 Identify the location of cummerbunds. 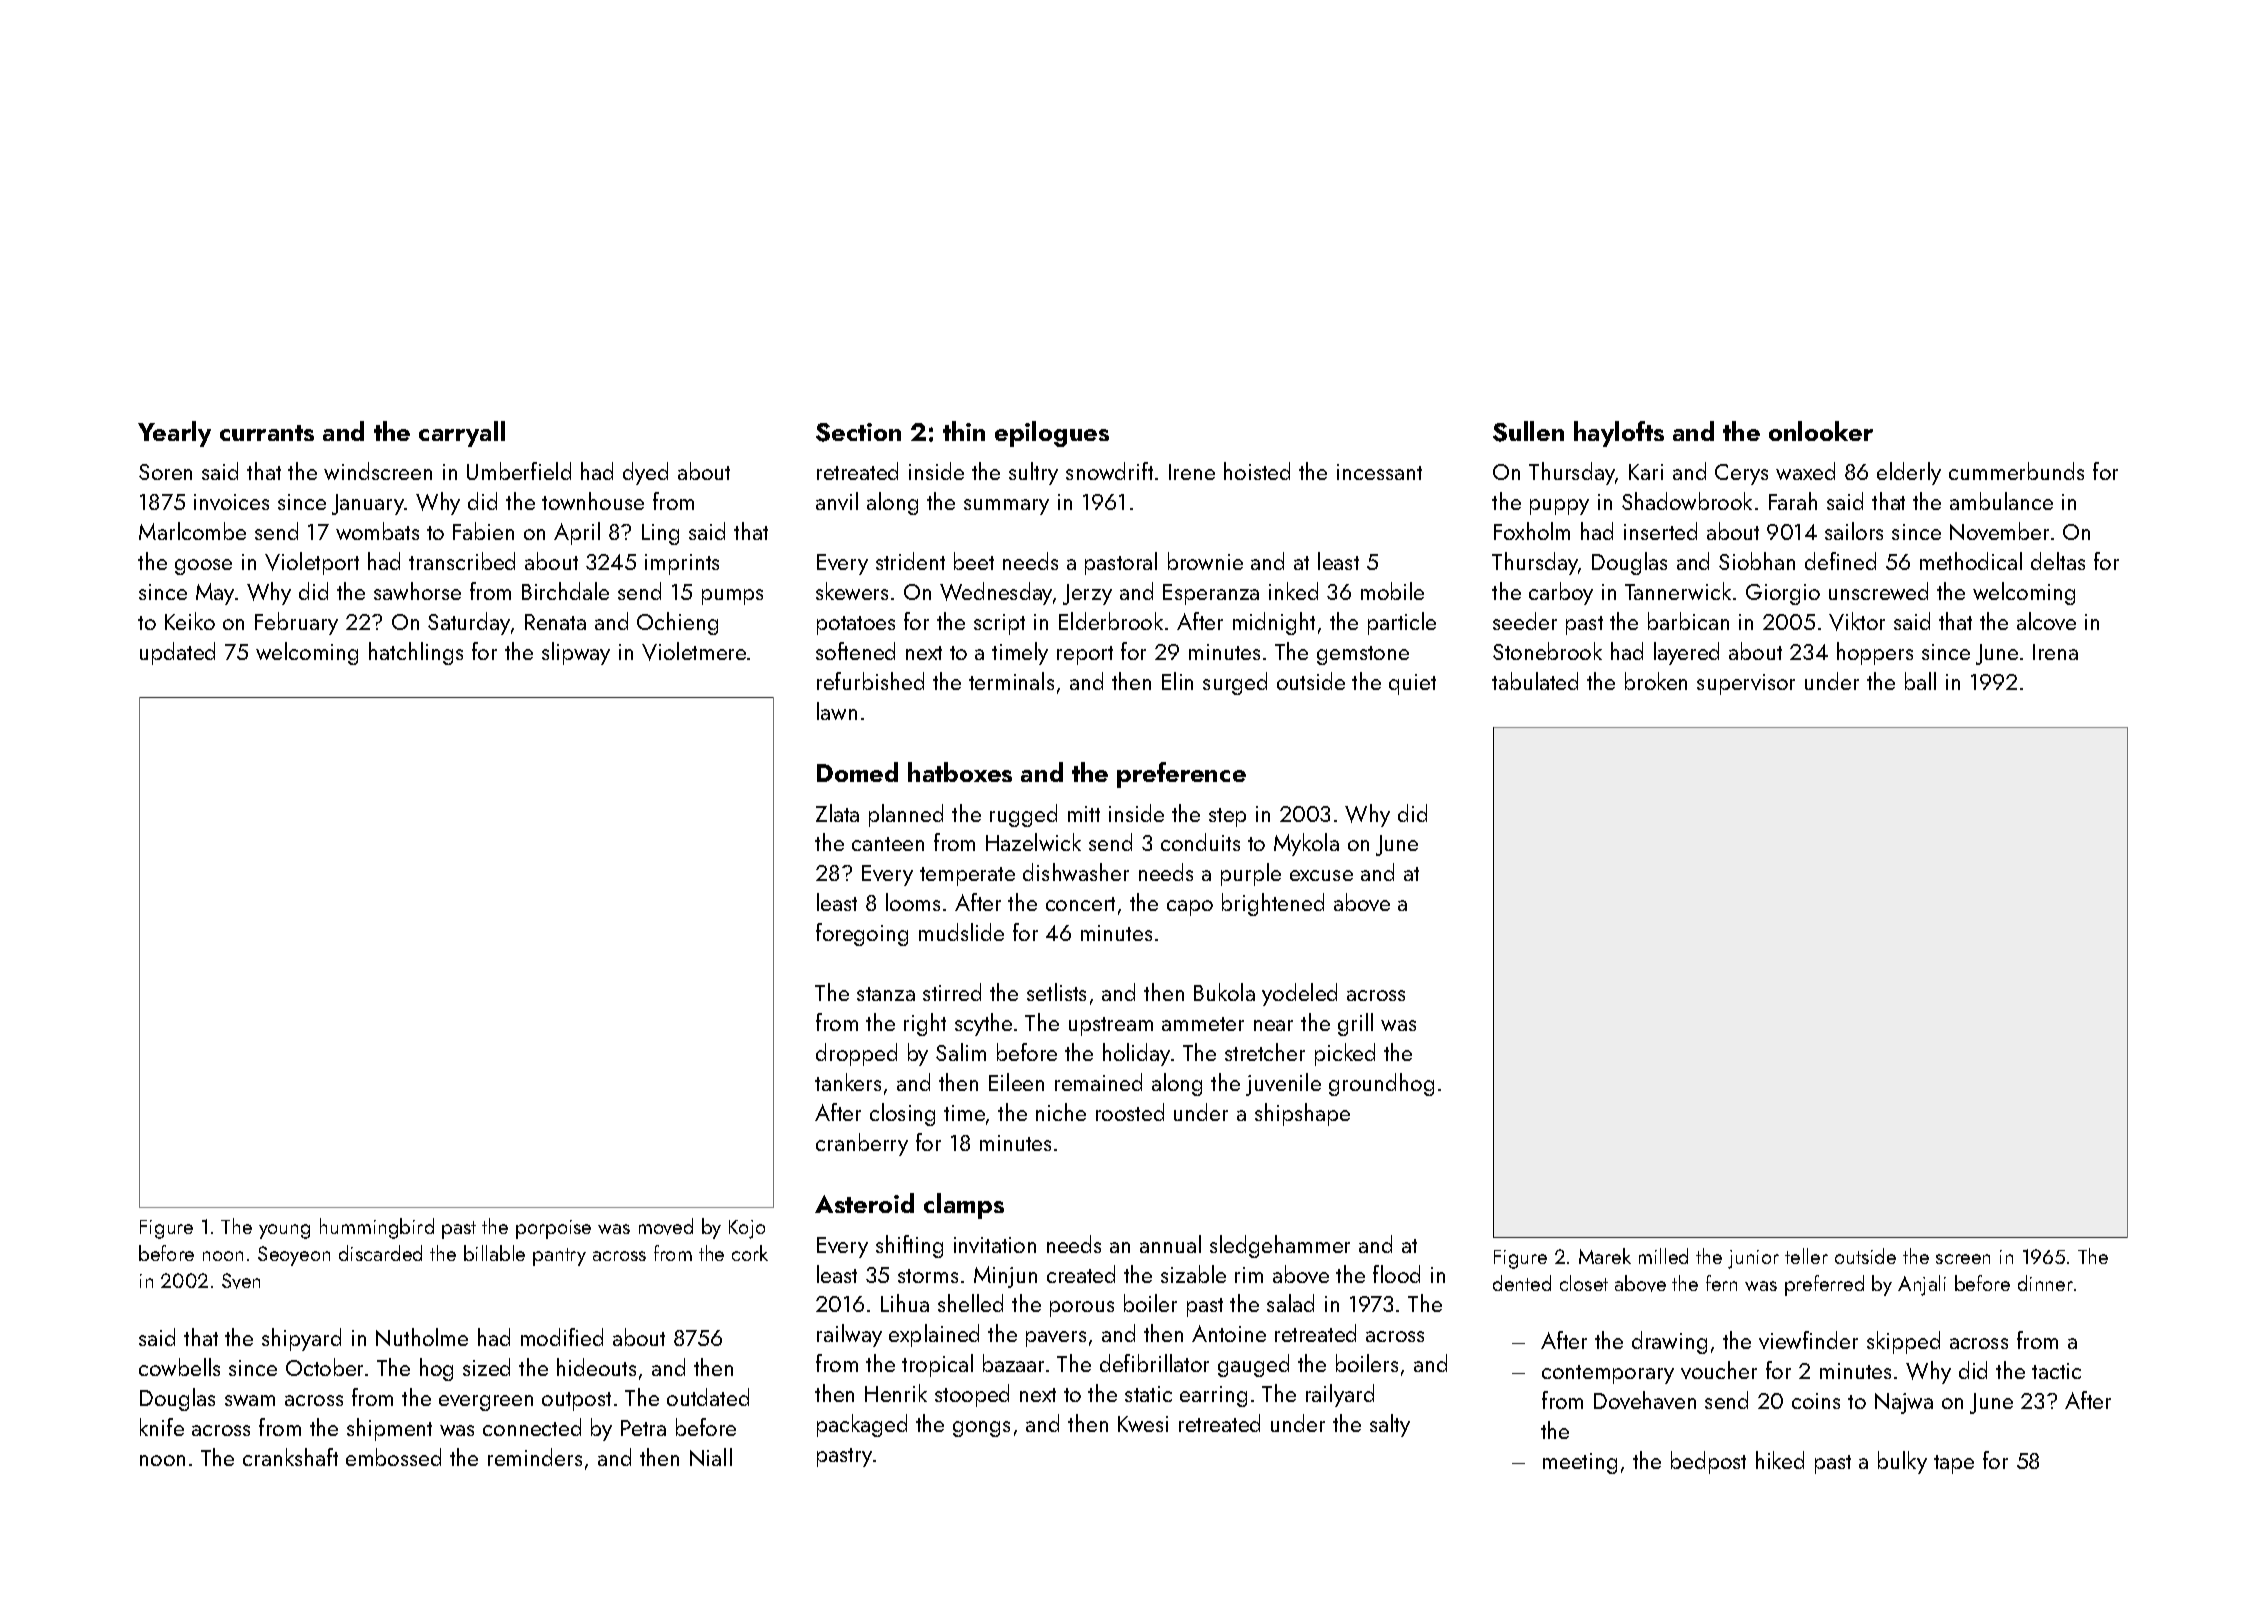
(2016, 471).
